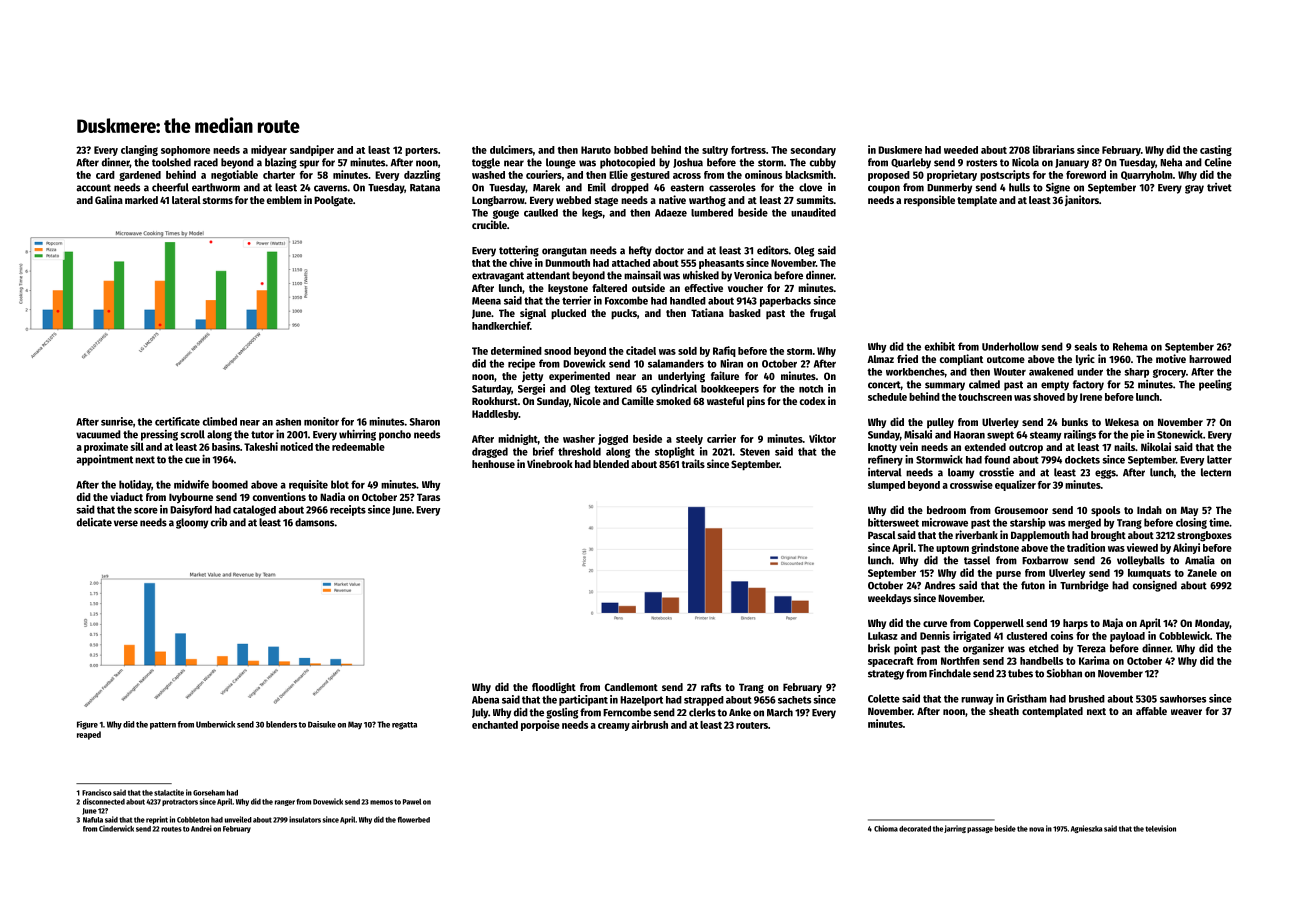 This document has width=1308, height=924. Describe the element at coordinates (1184, 635) in the document. I see `Cobblewick` at that location.
